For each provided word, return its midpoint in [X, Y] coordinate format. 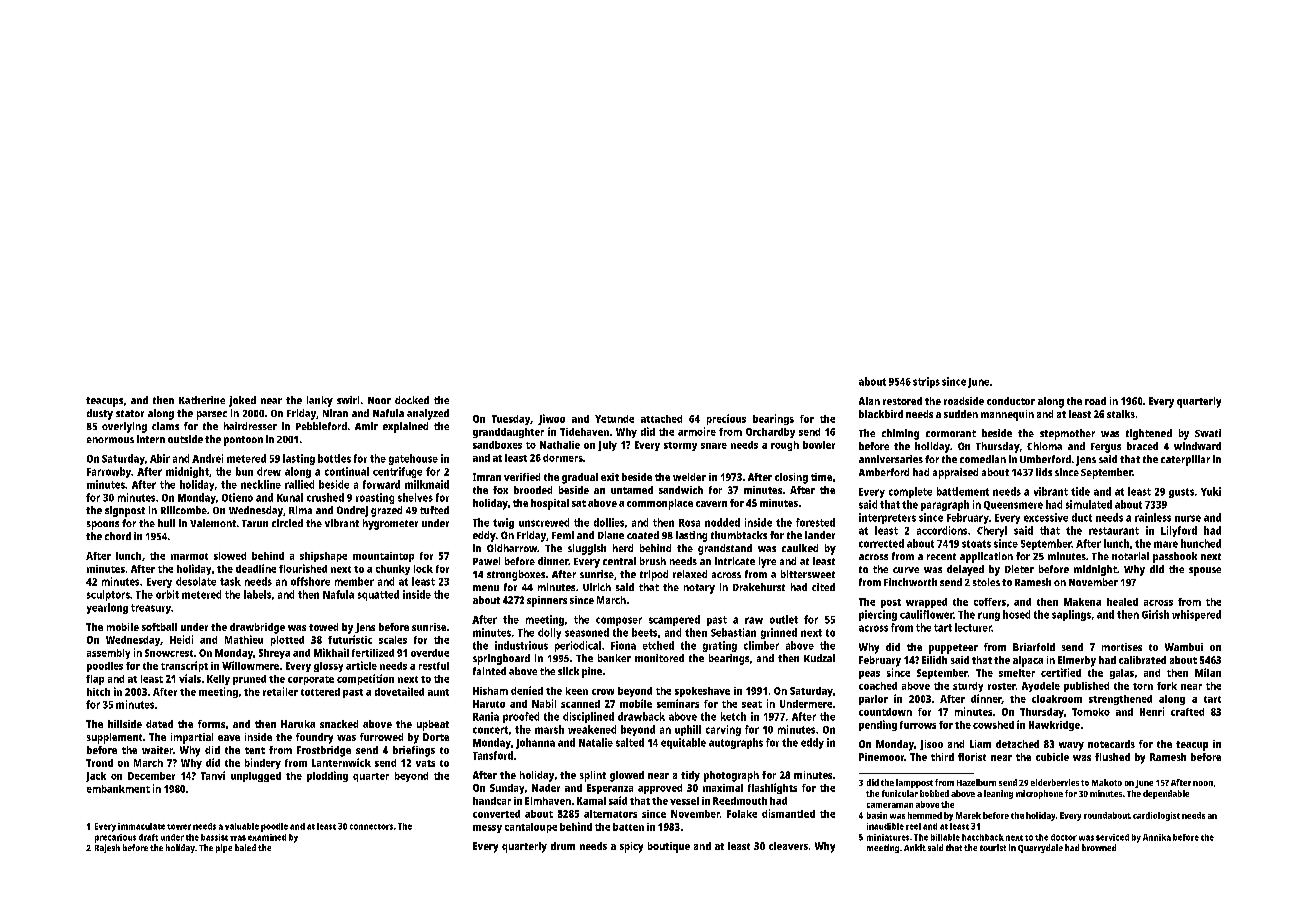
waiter [157, 750]
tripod [654, 575]
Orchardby [770, 433]
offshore [310, 581]
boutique [669, 847]
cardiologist [1156, 816]
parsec [212, 415]
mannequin [1007, 415]
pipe [224, 848]
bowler [819, 445]
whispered [1196, 615]
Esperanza [610, 789]
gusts [1181, 493]
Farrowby [109, 472]
